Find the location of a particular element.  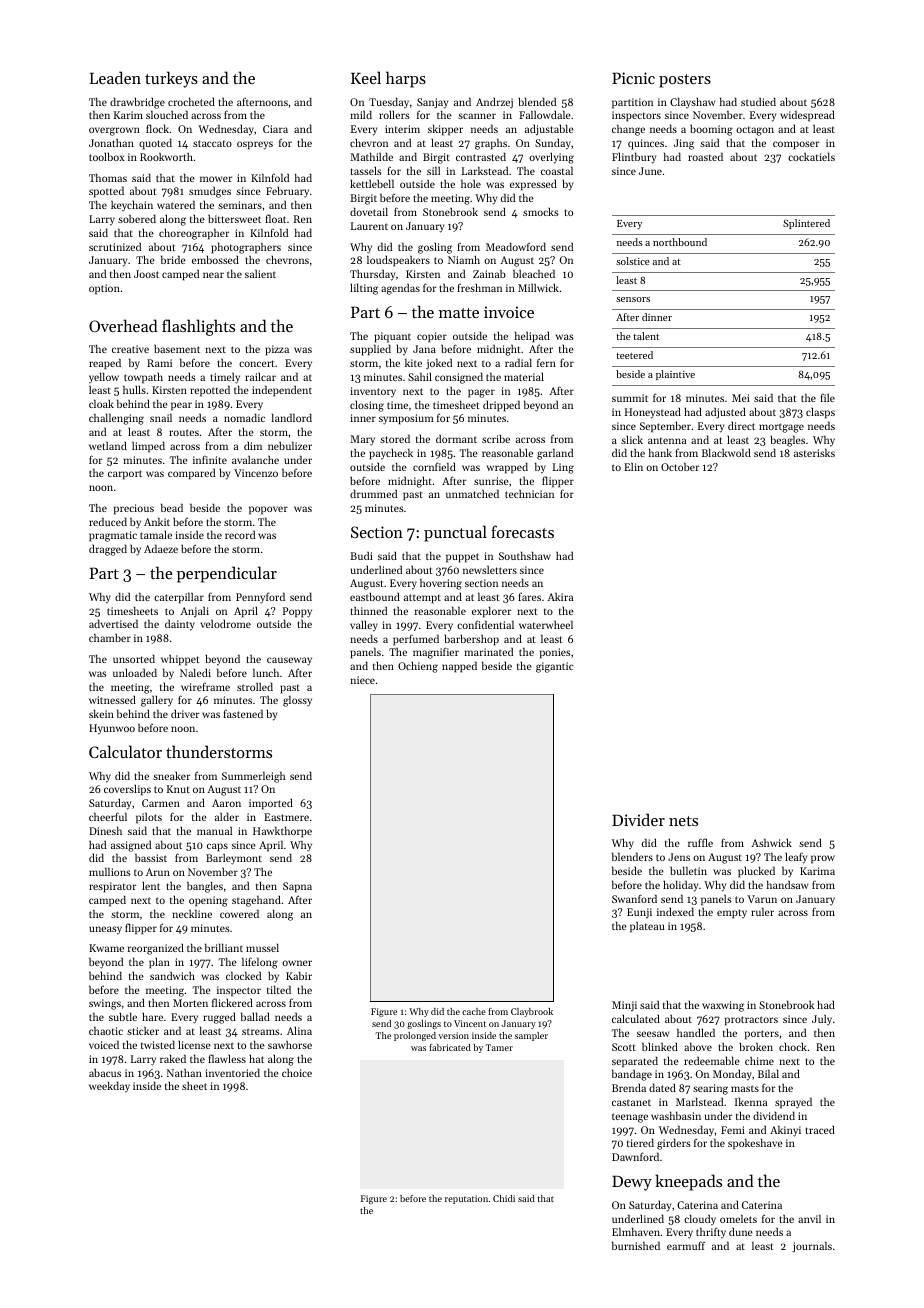

garland is located at coordinates (555, 454).
